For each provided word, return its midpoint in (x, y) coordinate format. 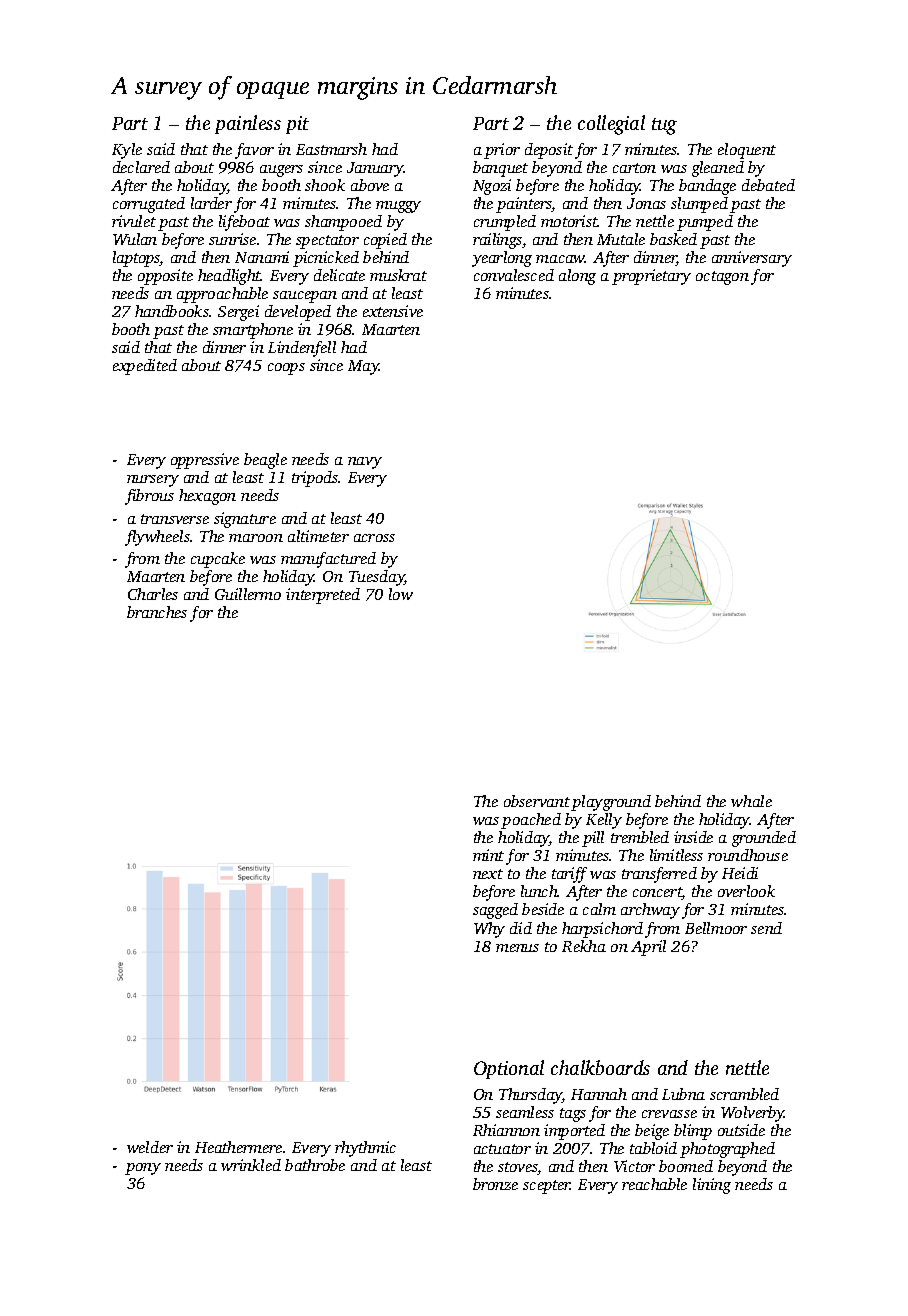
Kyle (127, 151)
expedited (145, 367)
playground (611, 803)
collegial (611, 125)
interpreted (323, 596)
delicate (339, 275)
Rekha (584, 946)
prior (502, 151)
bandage (707, 187)
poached (531, 821)
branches (157, 612)
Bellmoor (716, 928)
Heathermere (238, 1147)
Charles (153, 594)
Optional (509, 1069)
